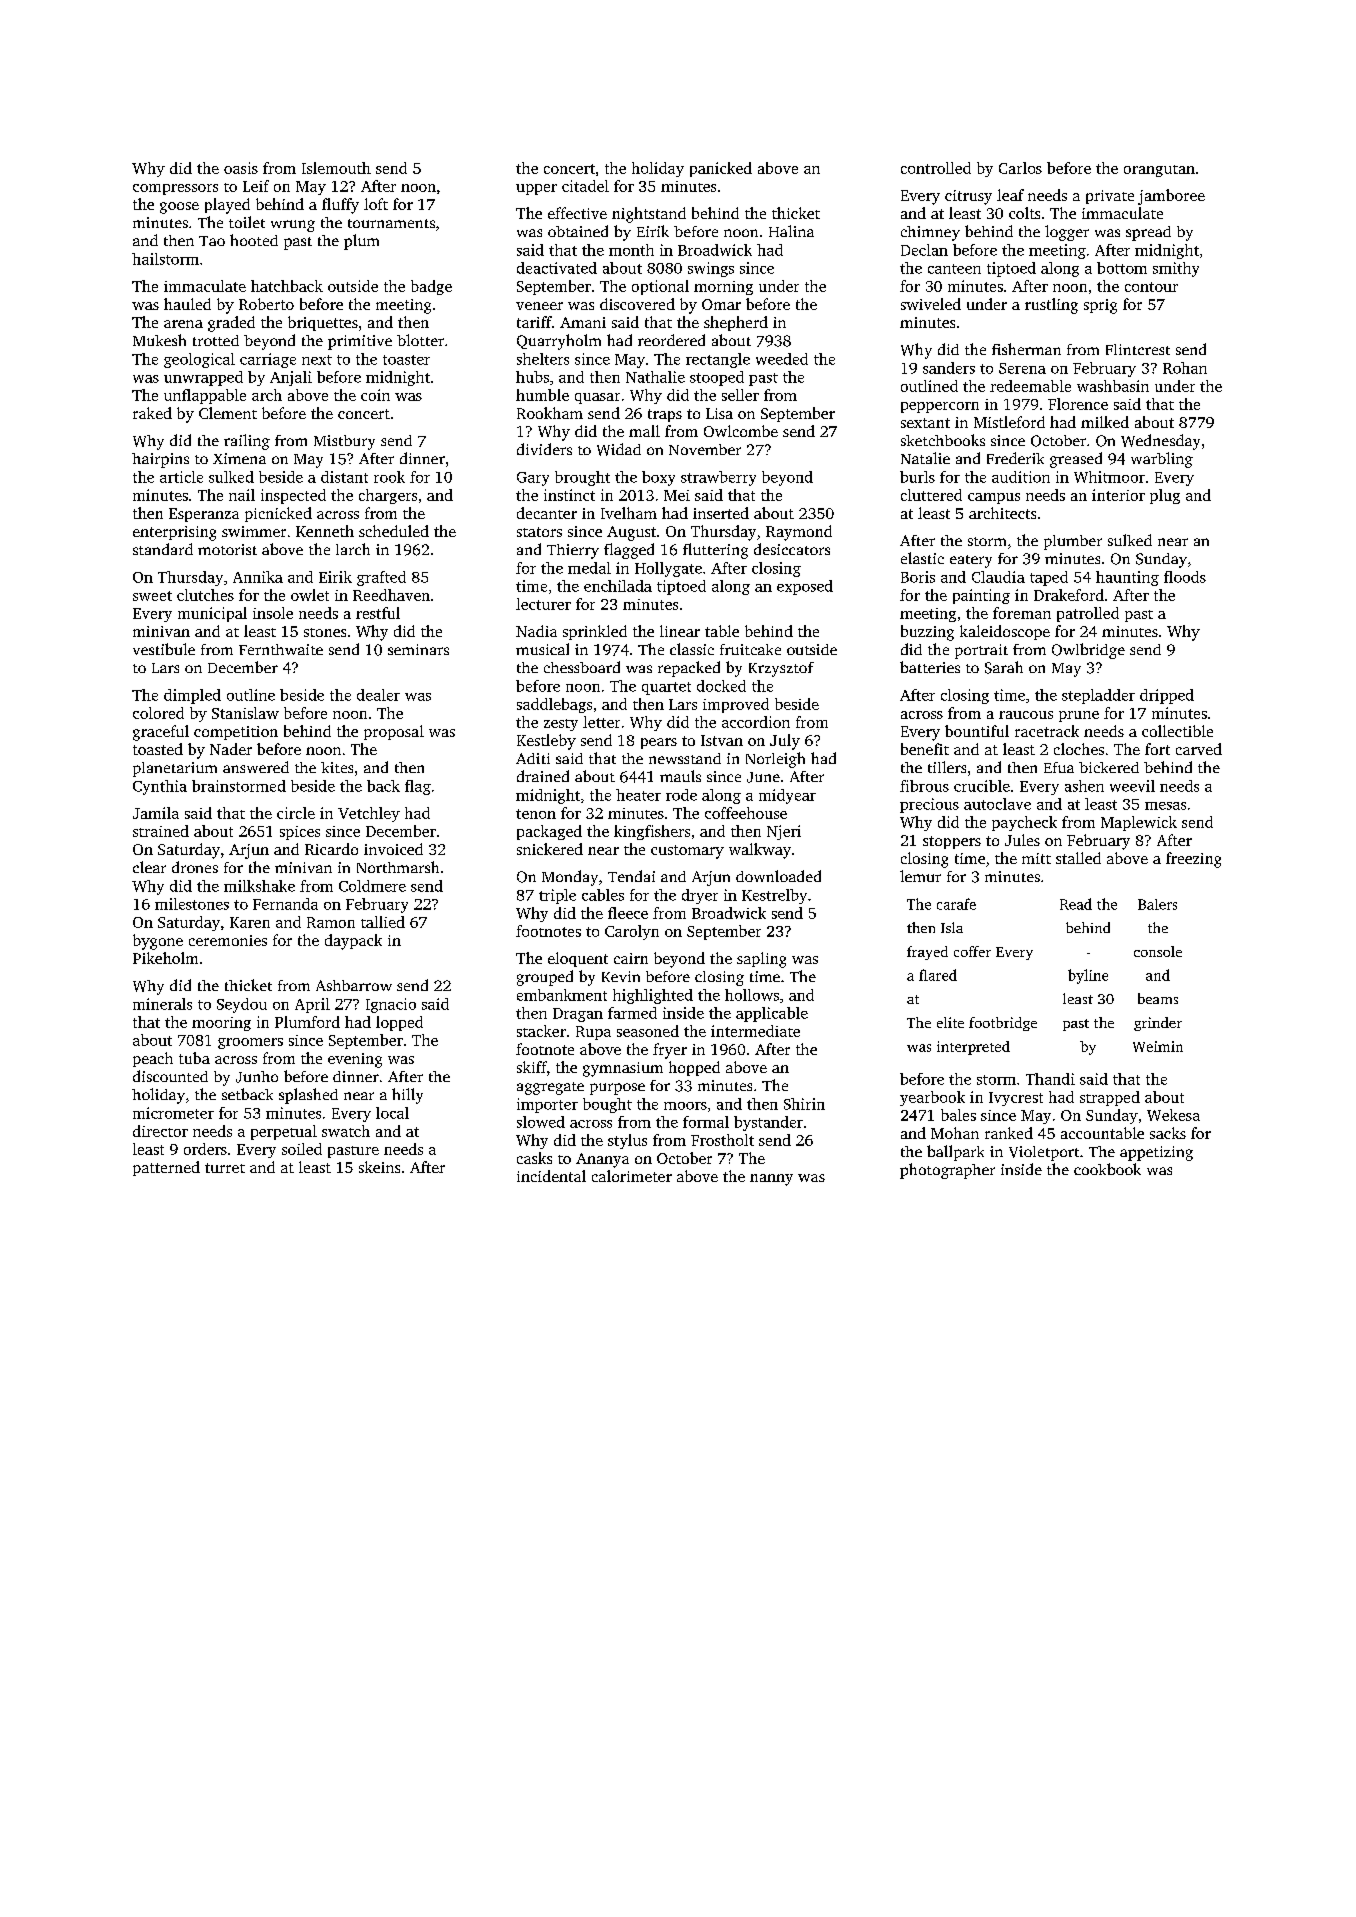 The height and width of the screenshot is (1917, 1356). Describe the element at coordinates (936, 168) in the screenshot. I see `controlled` at that location.
